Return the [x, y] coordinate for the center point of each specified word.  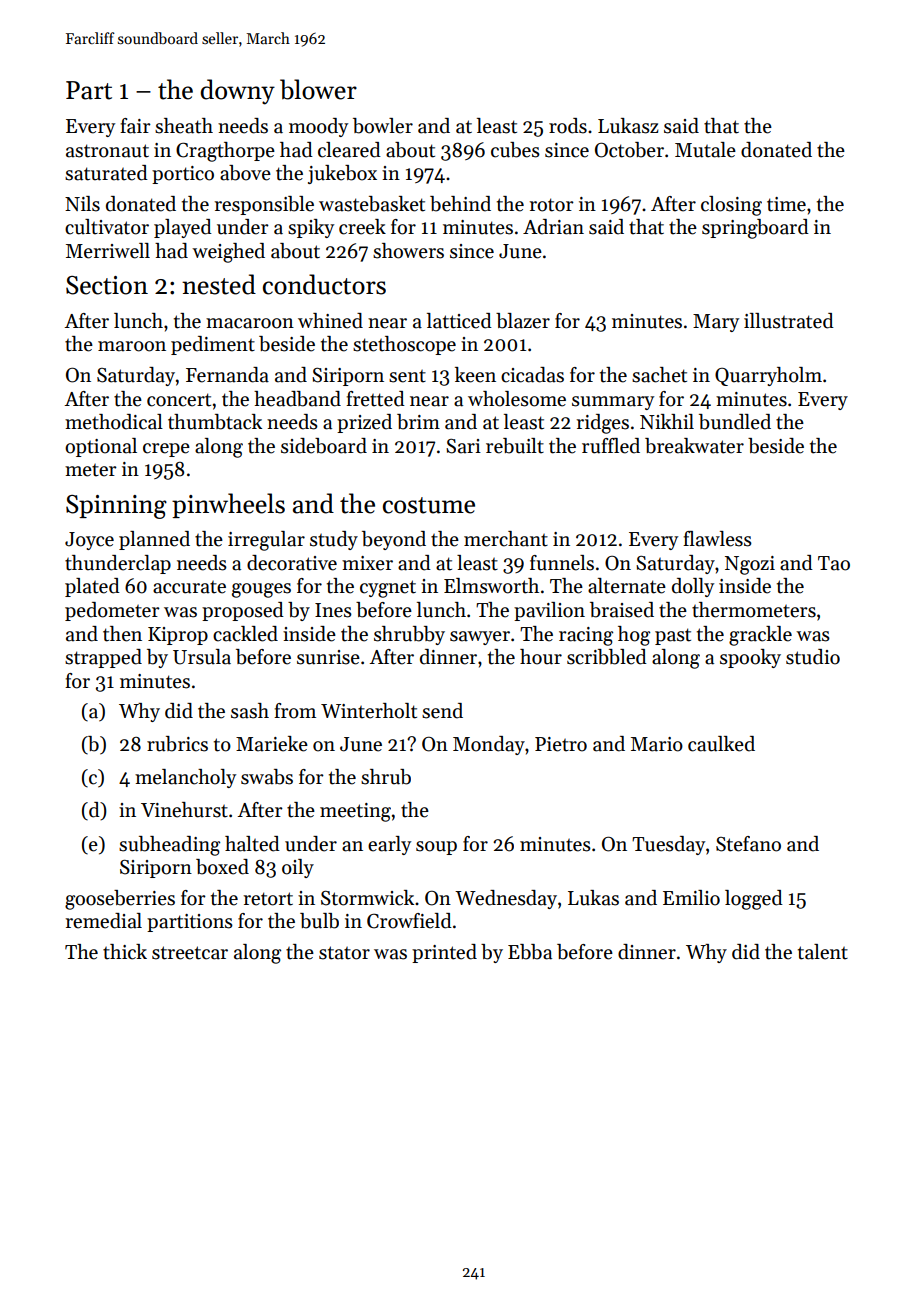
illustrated [789, 321]
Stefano [748, 844]
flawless [717, 539]
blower [318, 89]
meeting [355, 812]
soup [436, 848]
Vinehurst [184, 810]
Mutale [705, 150]
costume [429, 505]
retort [268, 899]
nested [219, 284]
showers [408, 251]
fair [135, 126]
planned [154, 540]
